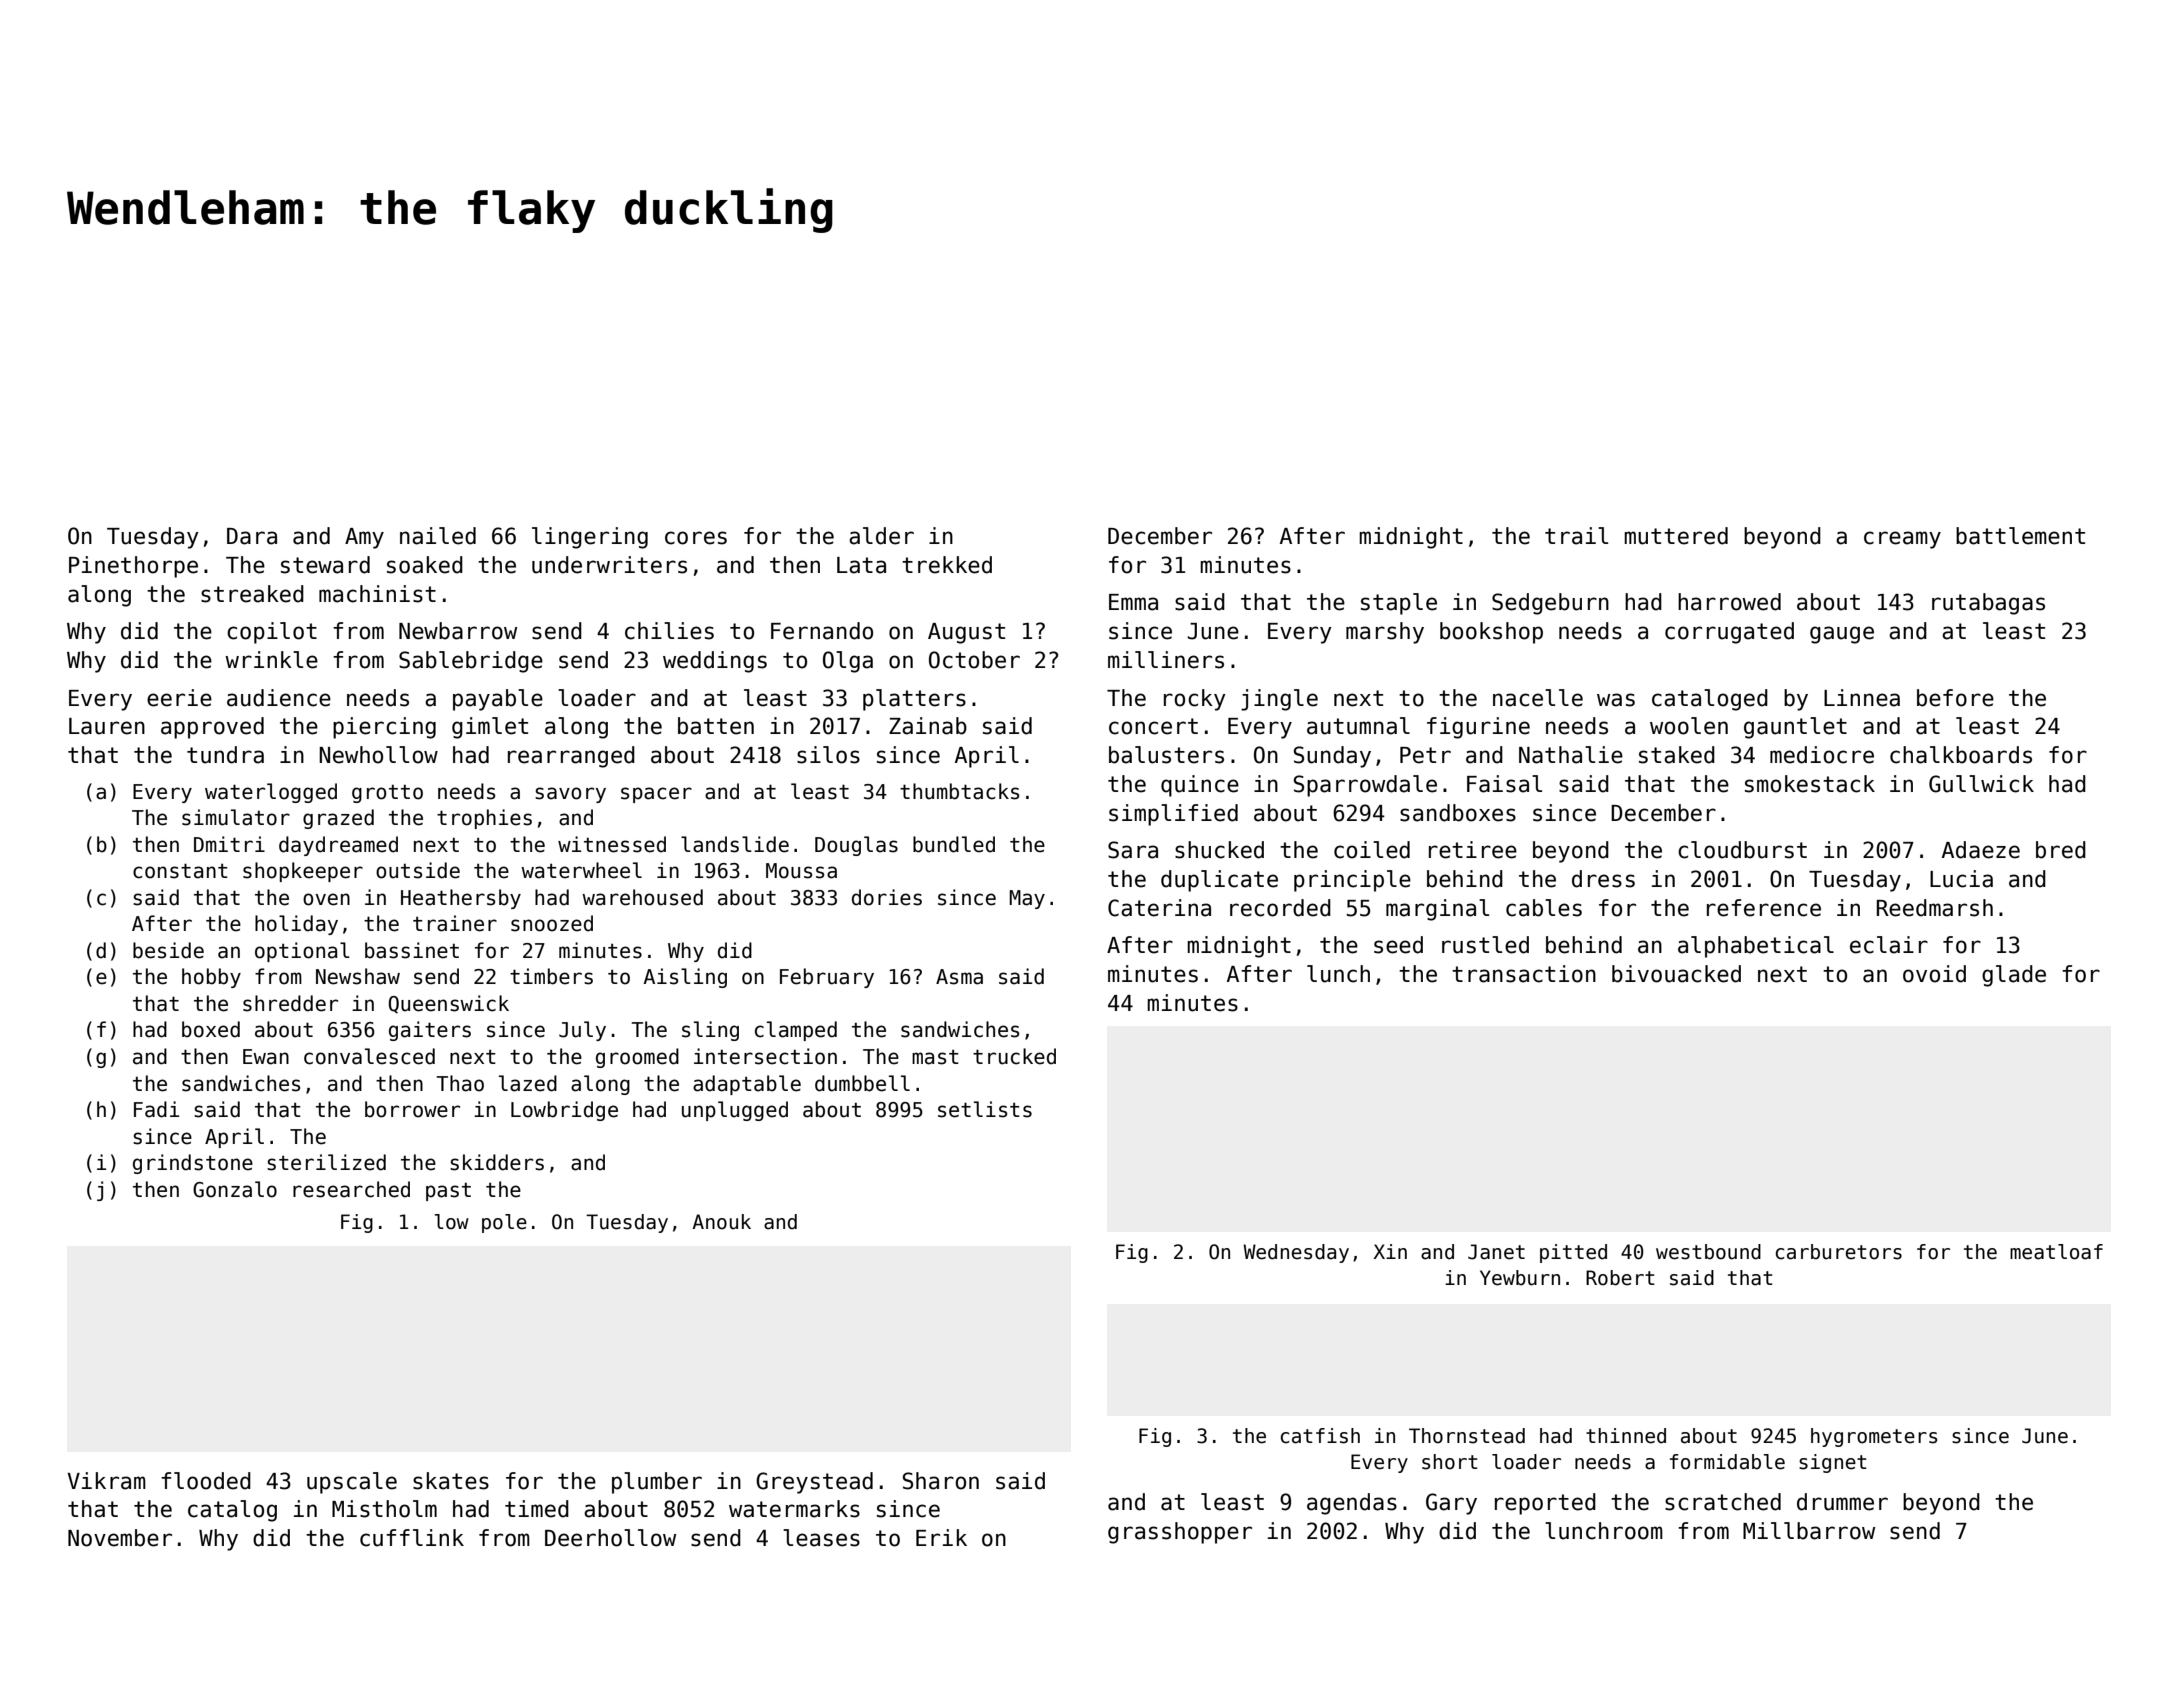 The image size is (2178, 1683). What do you see at coordinates (959, 977) in the image?
I see `Asma` at bounding box center [959, 977].
